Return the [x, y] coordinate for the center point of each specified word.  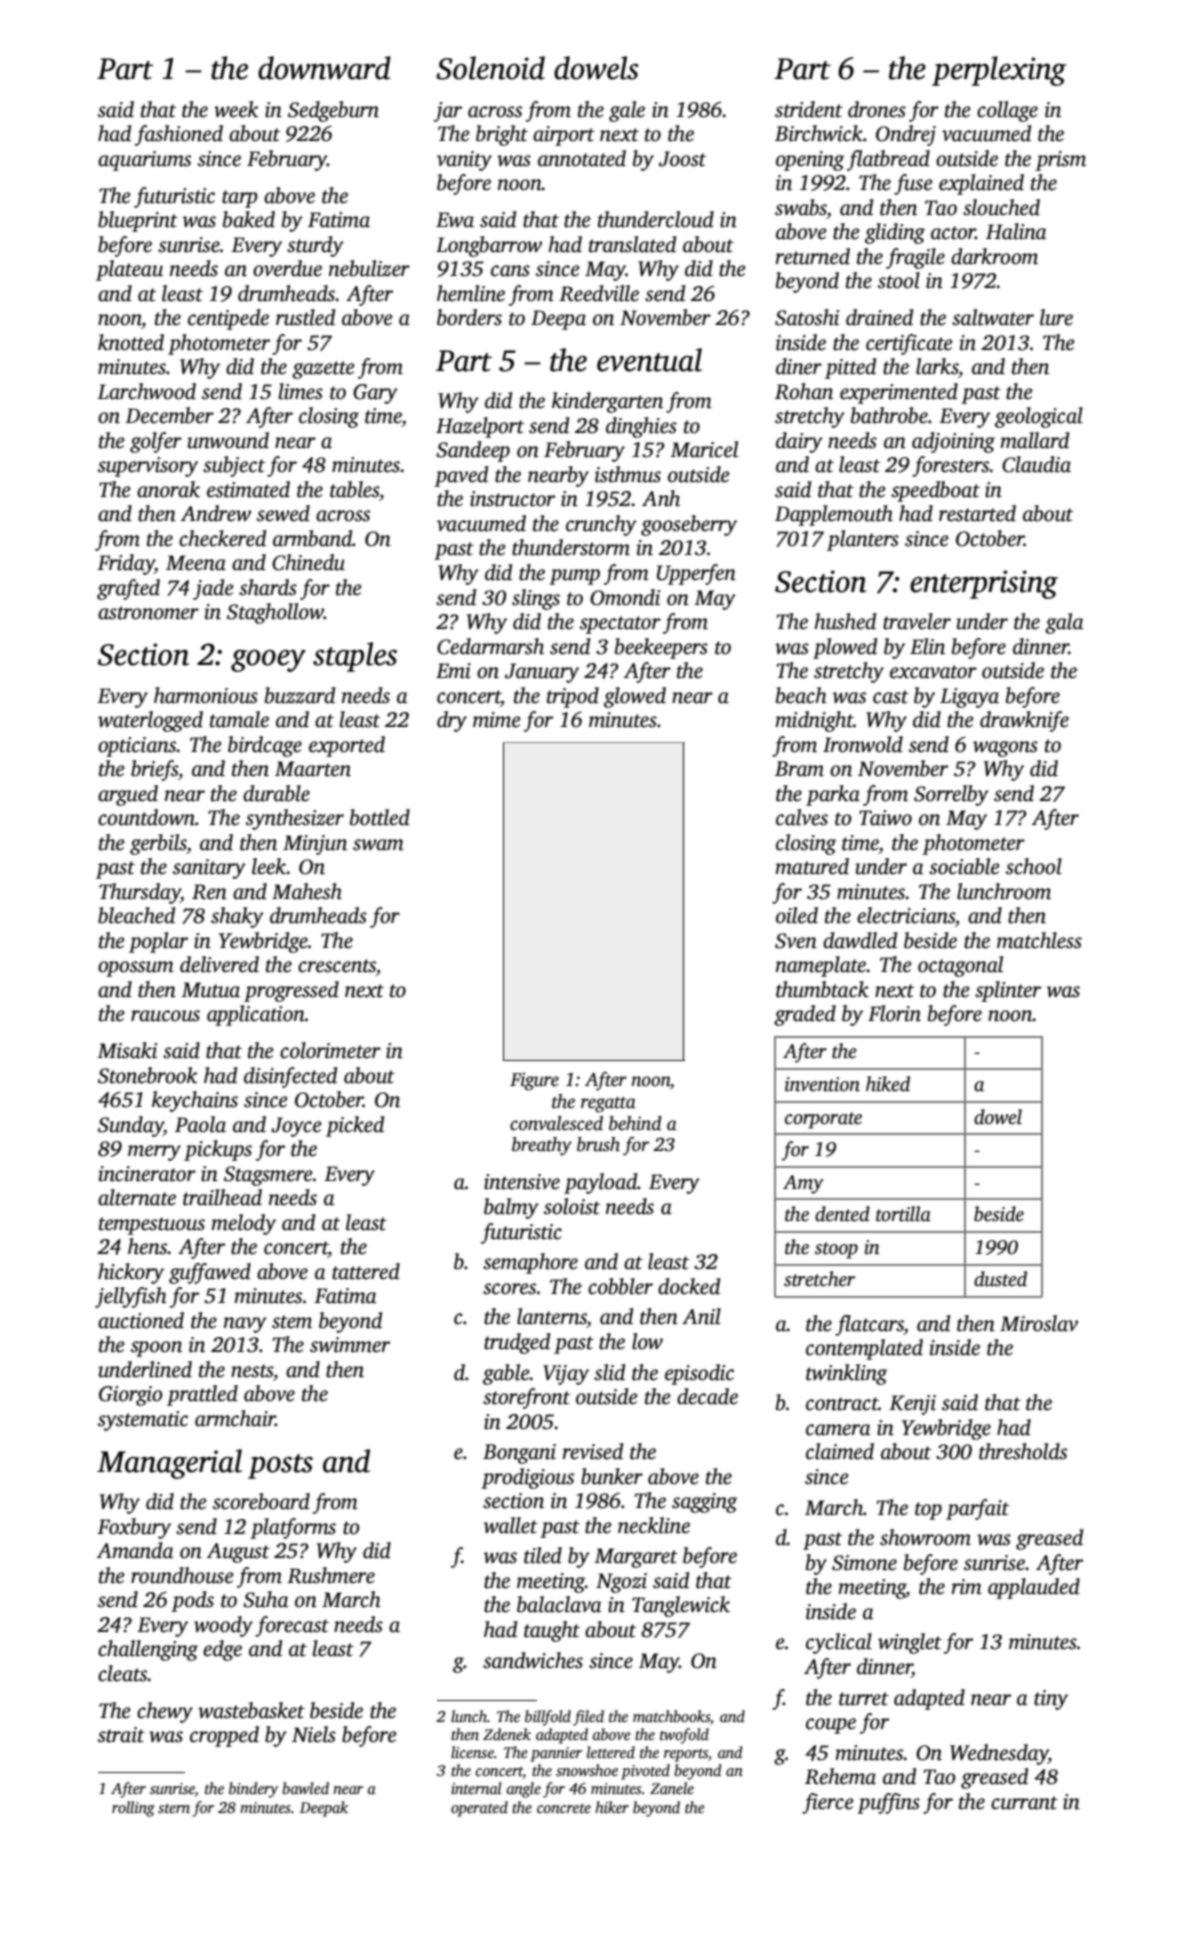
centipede [228, 319]
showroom [925, 1537]
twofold [684, 1736]
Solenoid [490, 68]
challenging [148, 1650]
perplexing [999, 71]
